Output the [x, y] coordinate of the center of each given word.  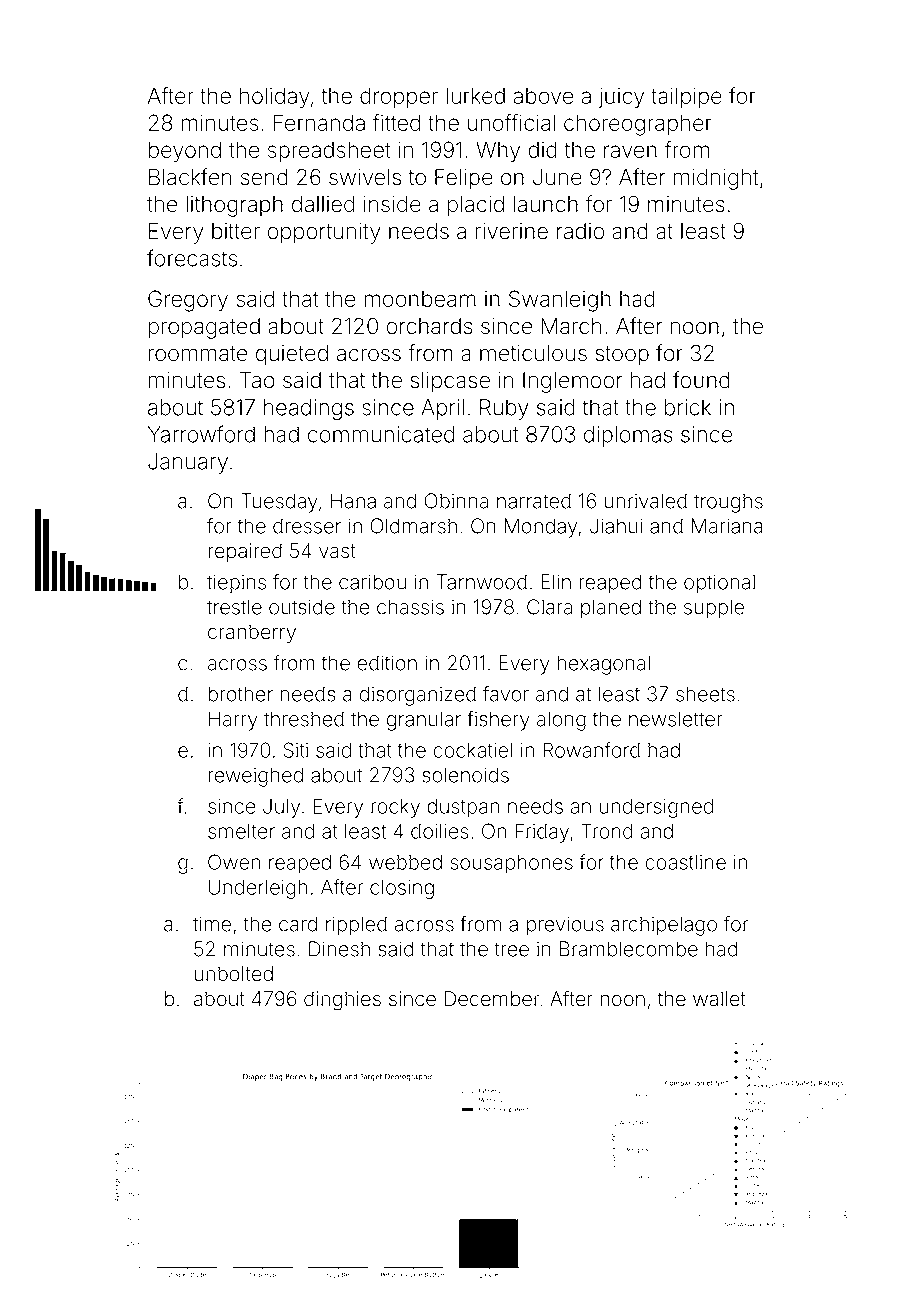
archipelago [664, 926]
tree [511, 949]
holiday [275, 98]
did [542, 150]
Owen [234, 862]
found [701, 380]
